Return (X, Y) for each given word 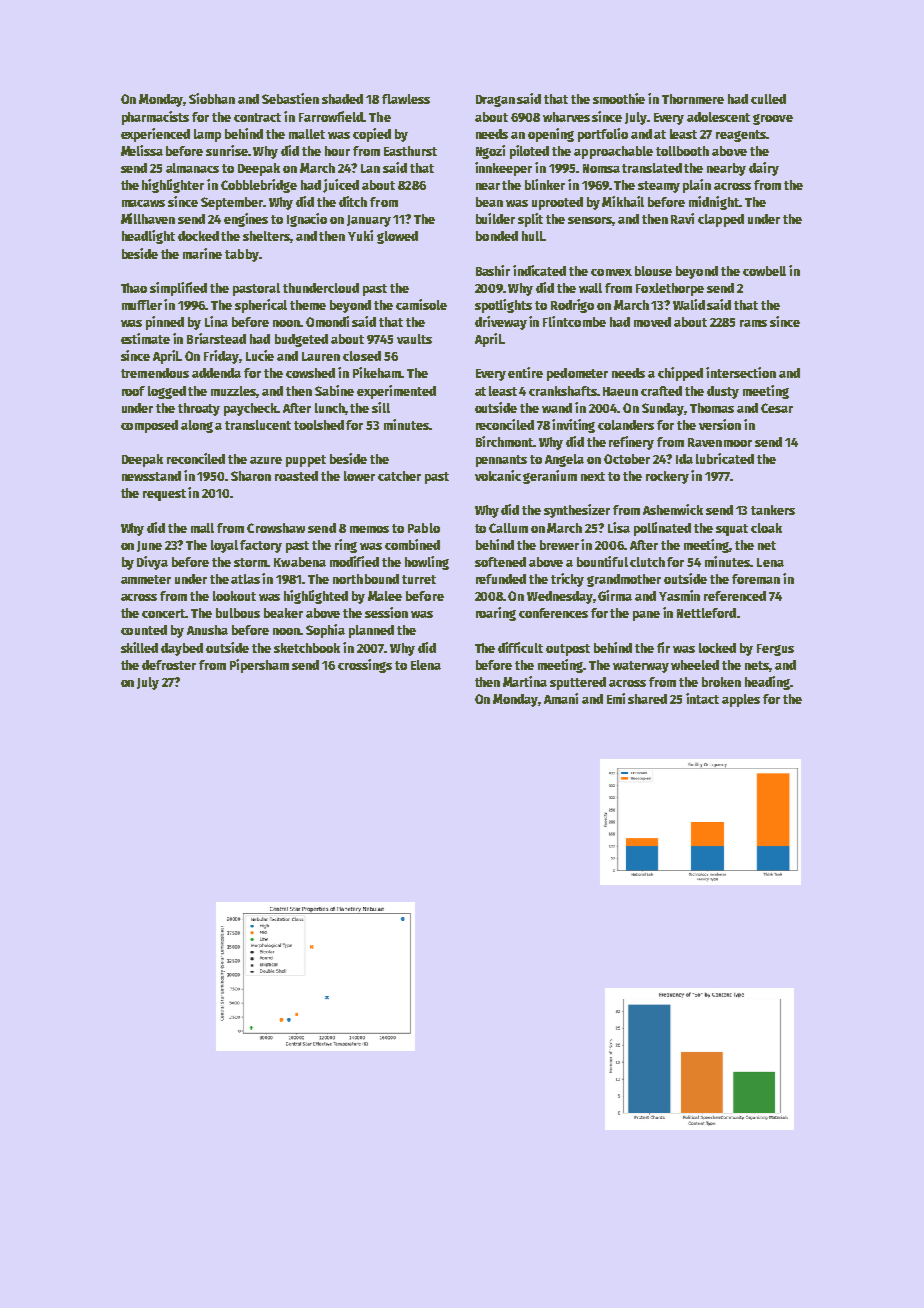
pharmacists (155, 118)
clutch (647, 562)
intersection (741, 372)
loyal (224, 546)
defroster (169, 665)
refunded (501, 579)
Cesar (777, 408)
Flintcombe (574, 321)
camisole (421, 304)
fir (663, 647)
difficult (520, 647)
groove (773, 119)
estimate (145, 338)
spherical (261, 306)
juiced (341, 186)
